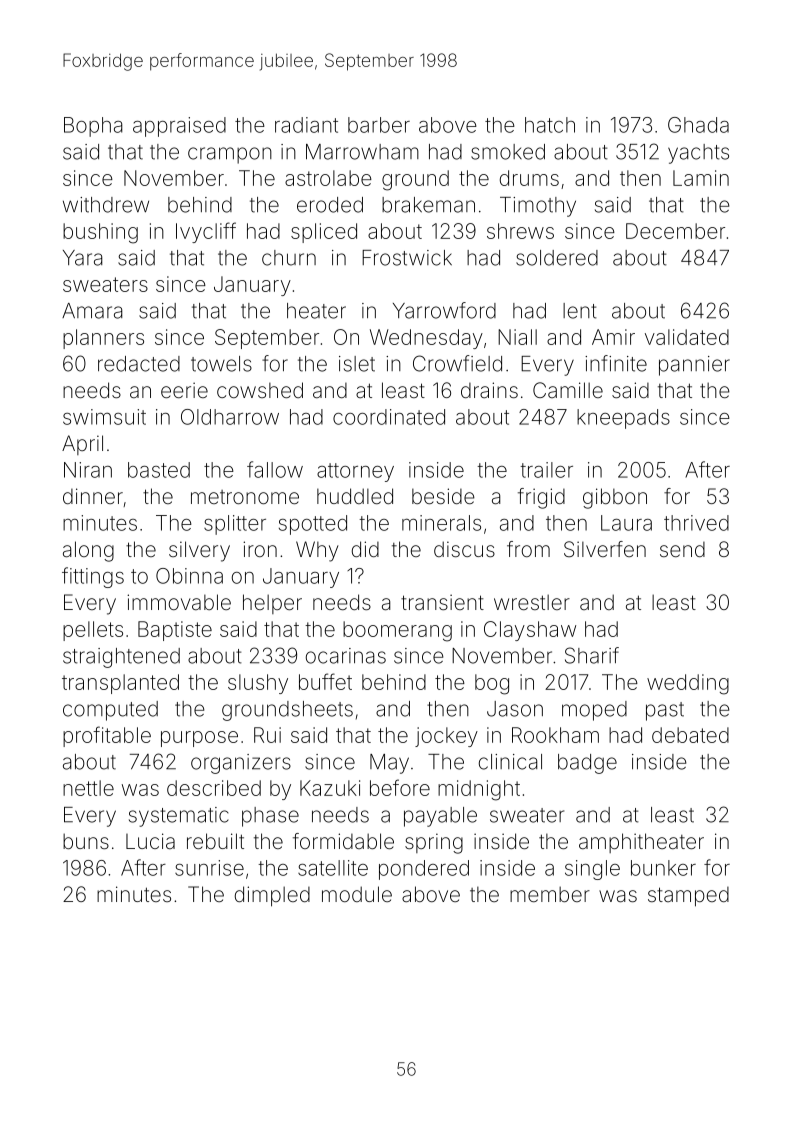 This image has height=1123, width=792. What do you see at coordinates (150, 841) in the image?
I see `Lucia` at bounding box center [150, 841].
